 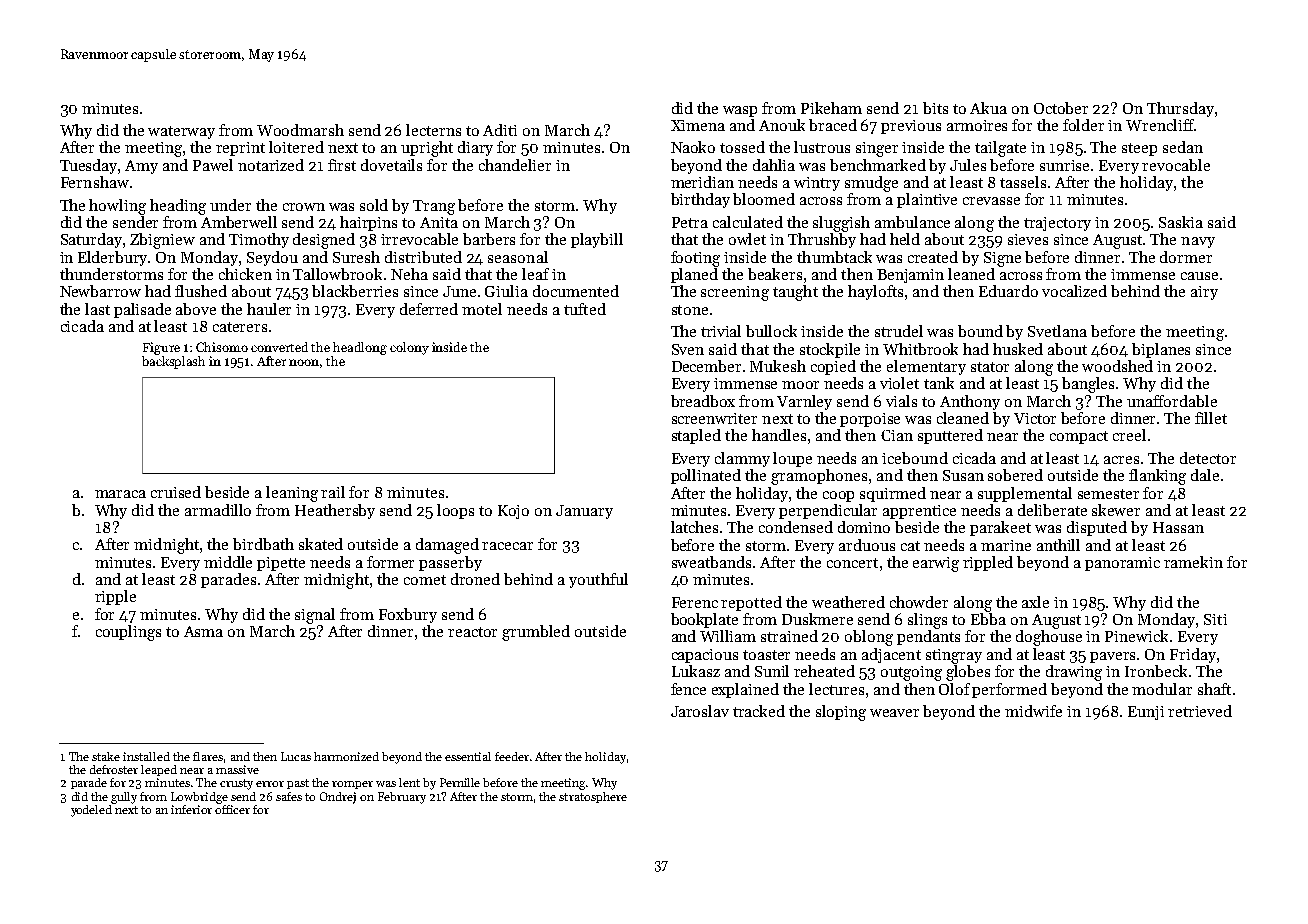 I want to click on lustrous, so click(x=822, y=147).
